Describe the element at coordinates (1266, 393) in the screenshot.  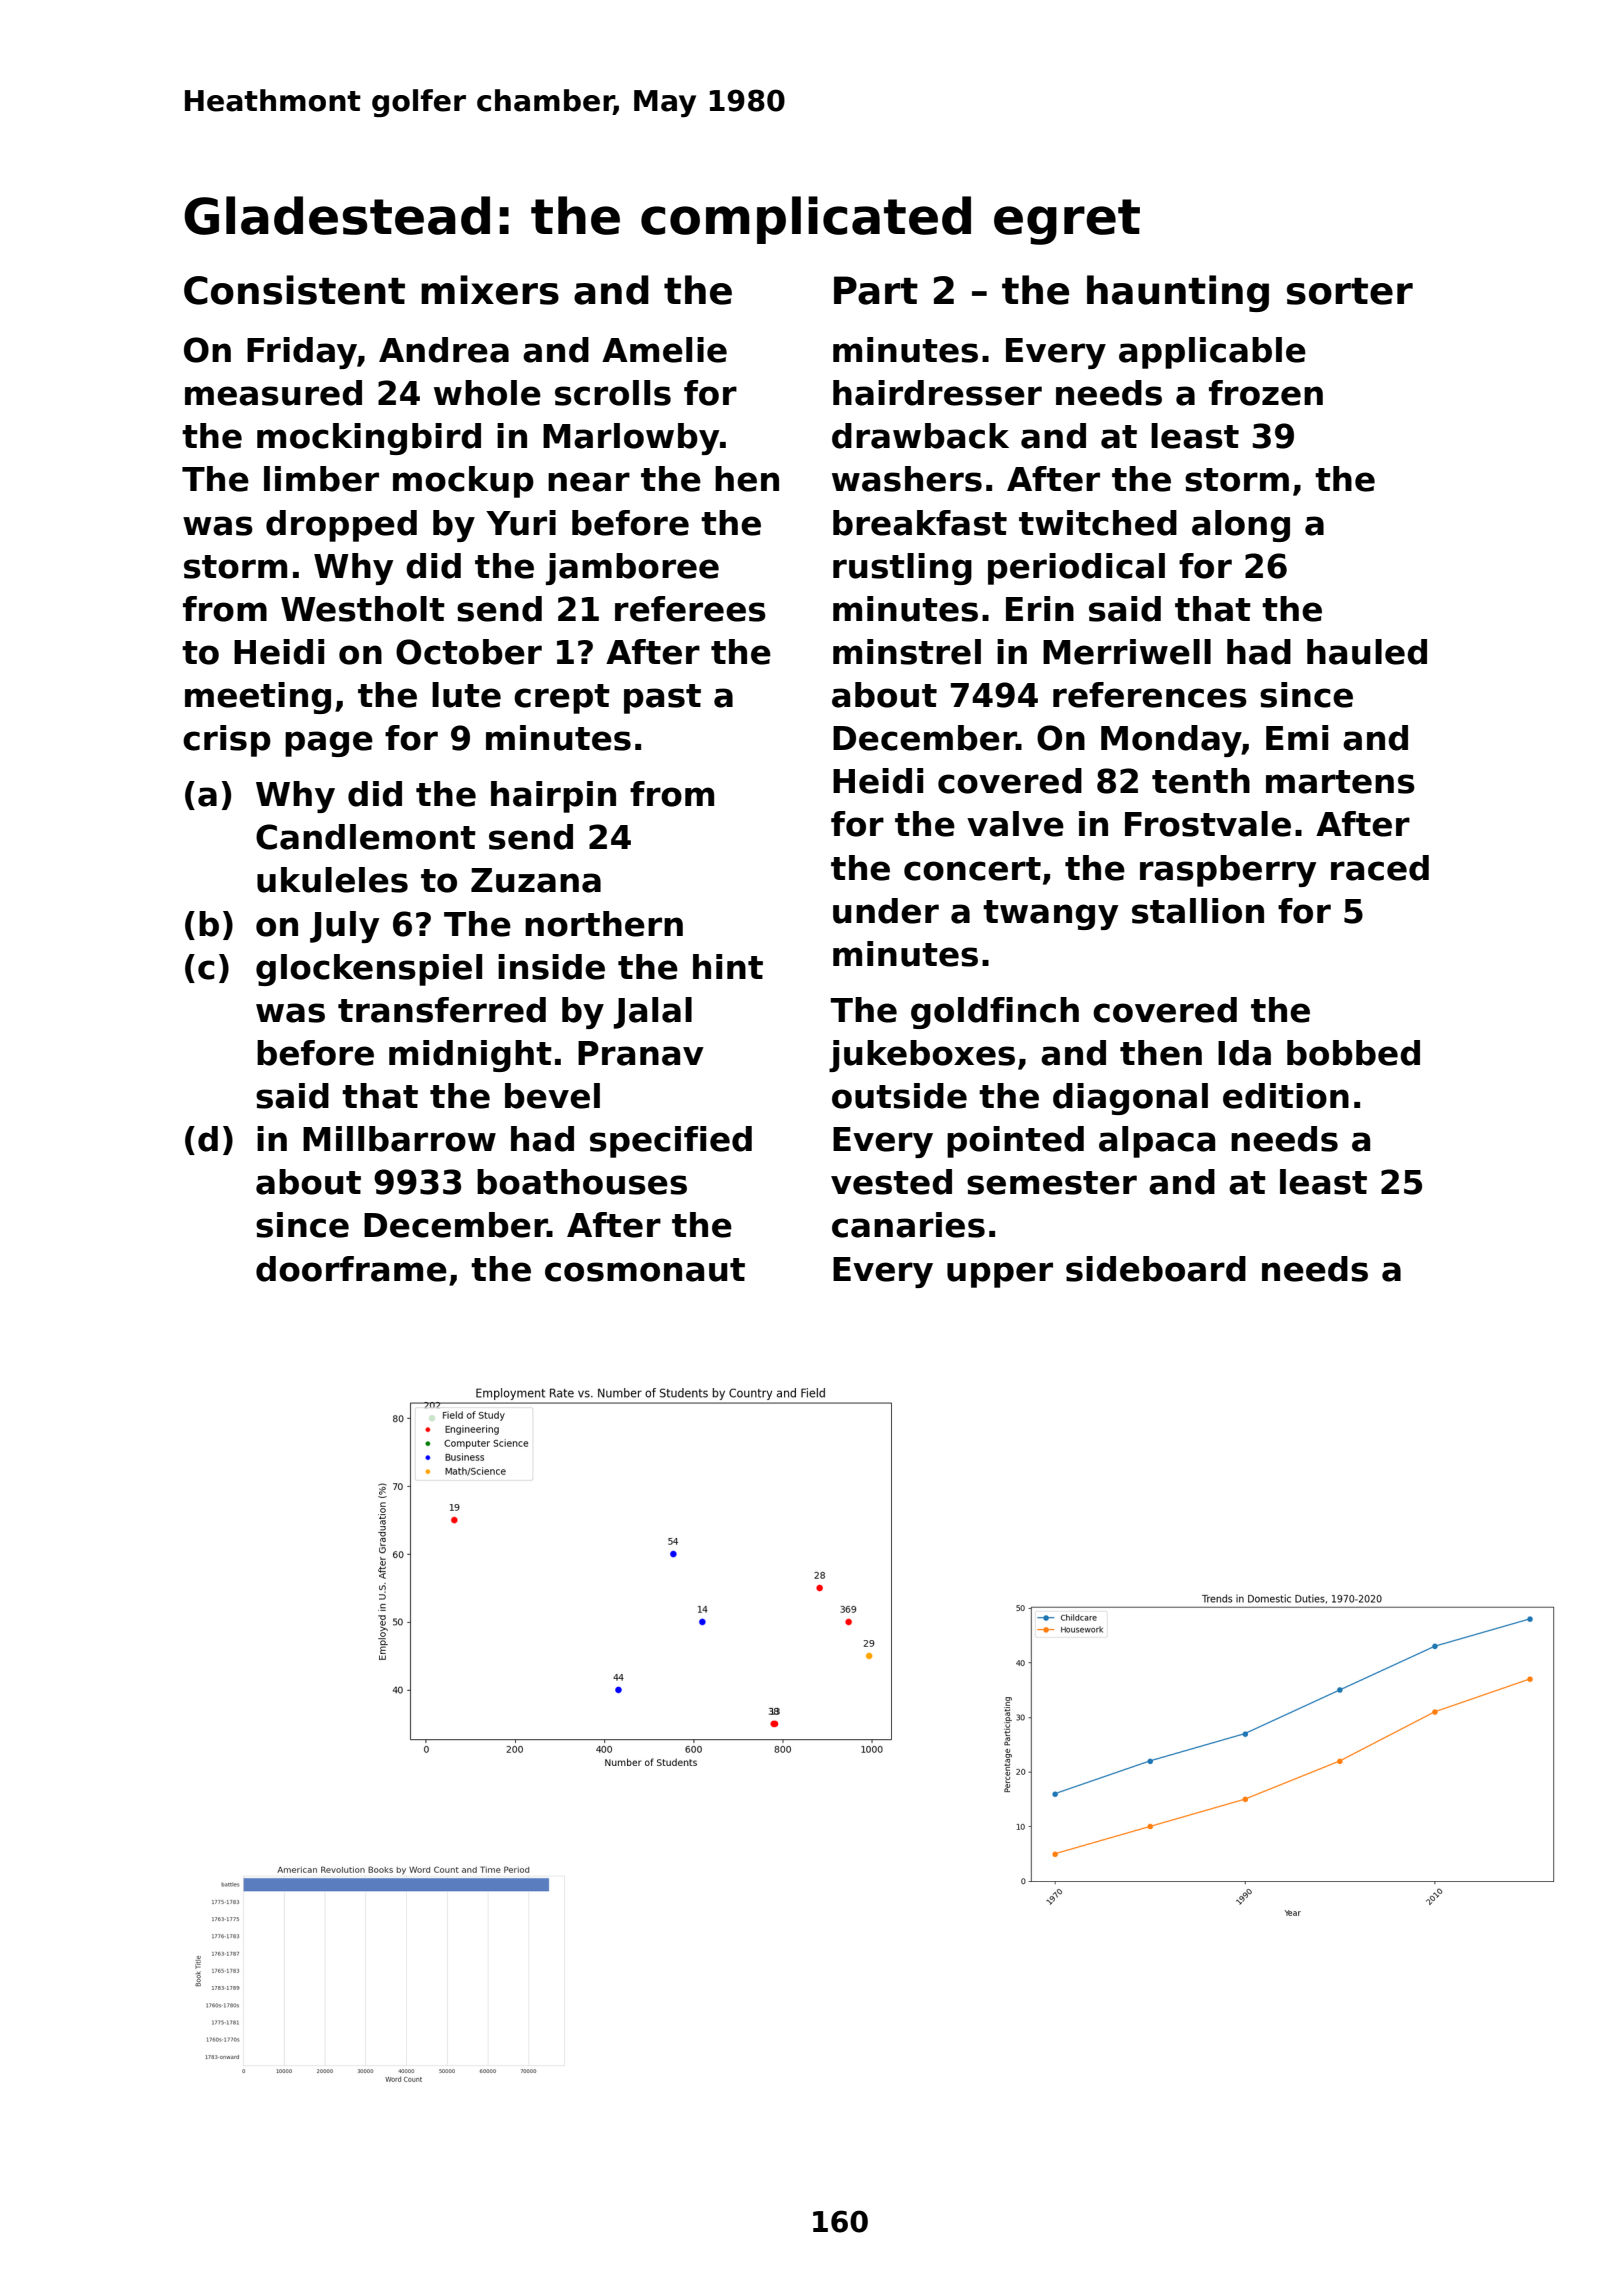
I see `frozen` at that location.
